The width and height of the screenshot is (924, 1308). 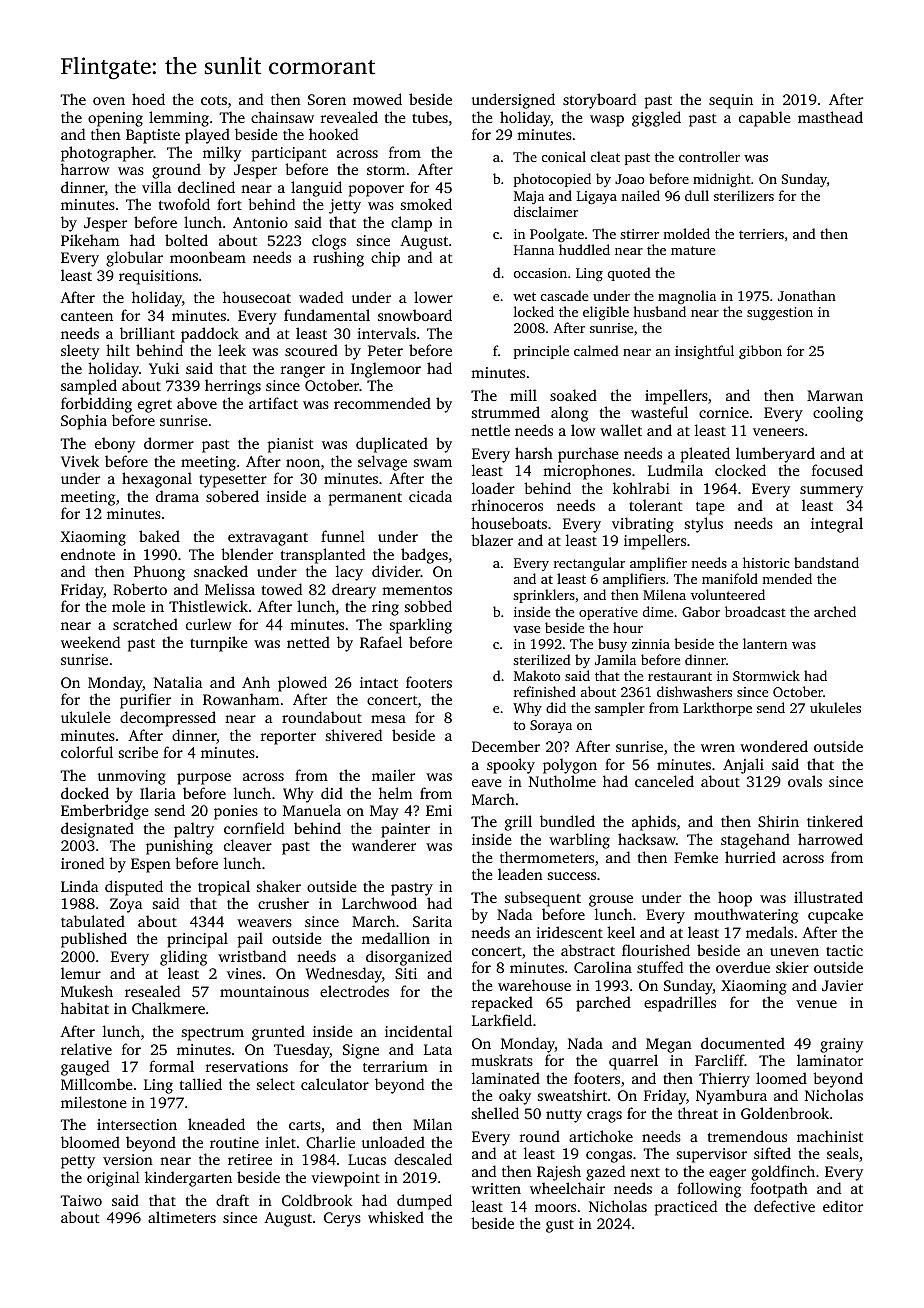 What do you see at coordinates (830, 117) in the screenshot?
I see `masthead` at bounding box center [830, 117].
